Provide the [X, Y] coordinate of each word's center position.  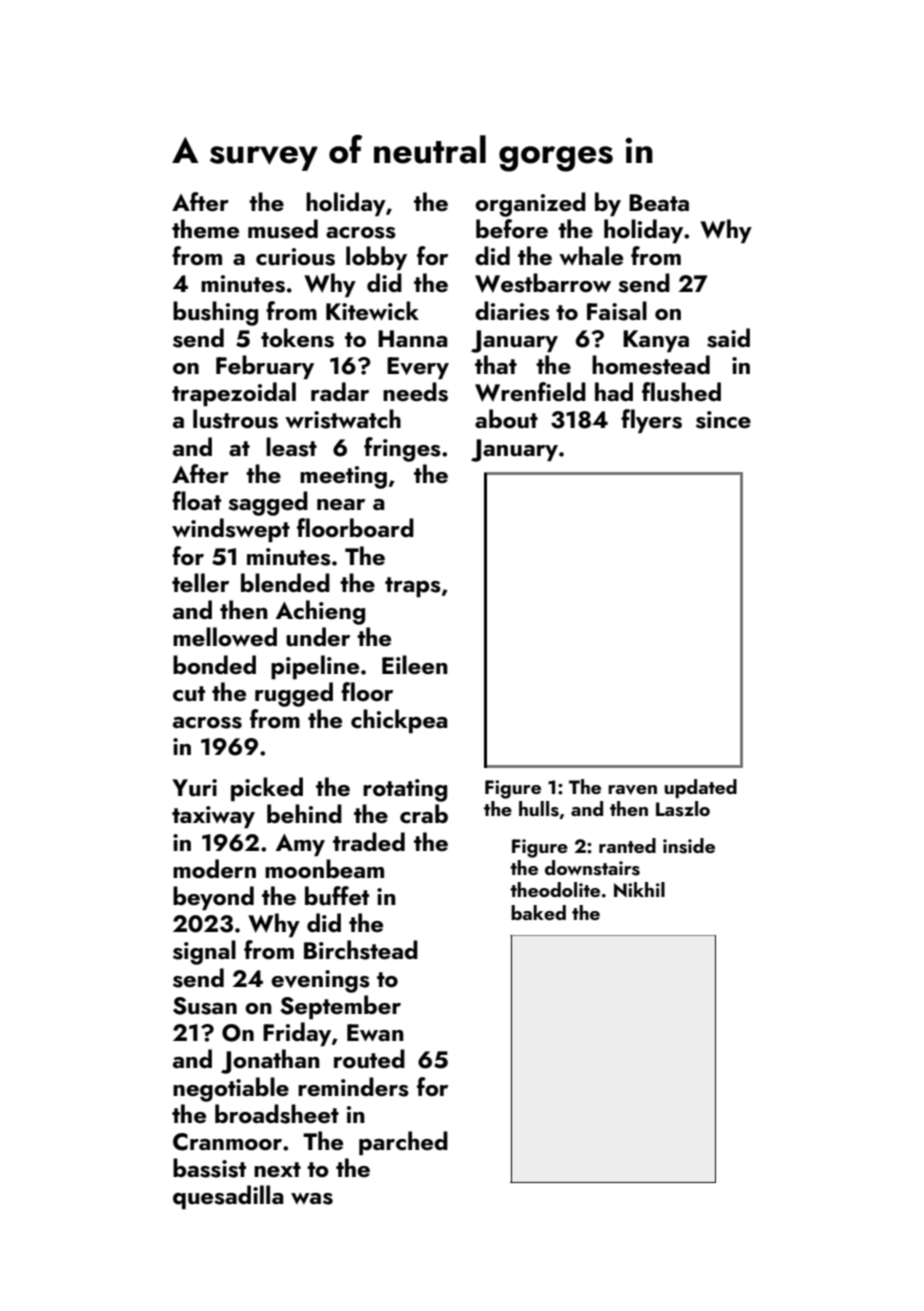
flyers [651, 421]
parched [403, 1143]
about [506, 419]
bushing [215, 313]
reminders [353, 1087]
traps [413, 587]
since [723, 420]
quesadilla [228, 1197]
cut [189, 694]
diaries [512, 311]
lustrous [235, 419]
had [614, 391]
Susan [205, 1006]
